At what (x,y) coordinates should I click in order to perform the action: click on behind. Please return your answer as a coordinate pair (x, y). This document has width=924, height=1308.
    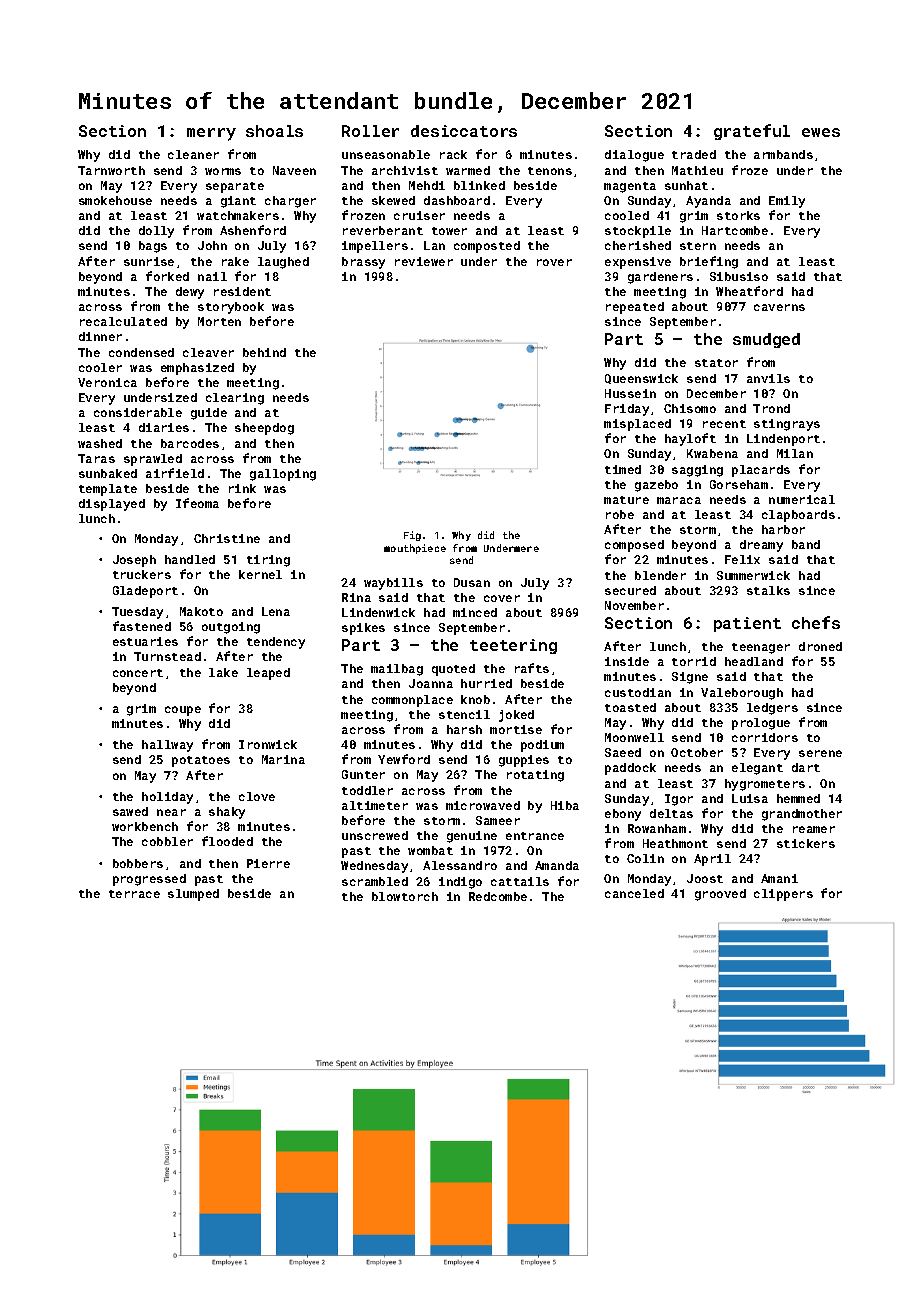
    Looking at the image, I should click on (264, 352).
